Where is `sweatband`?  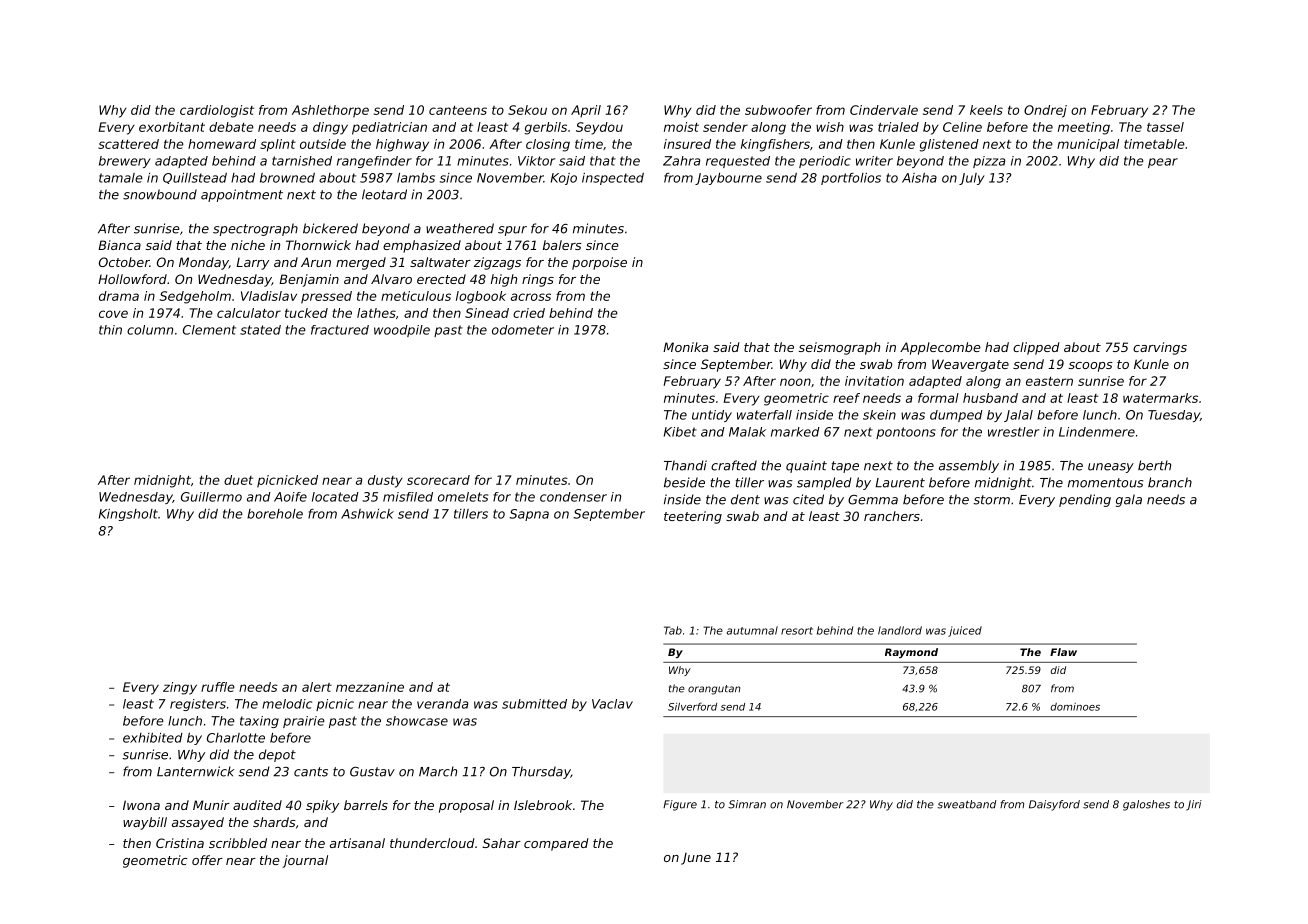
sweatband is located at coordinates (967, 804).
